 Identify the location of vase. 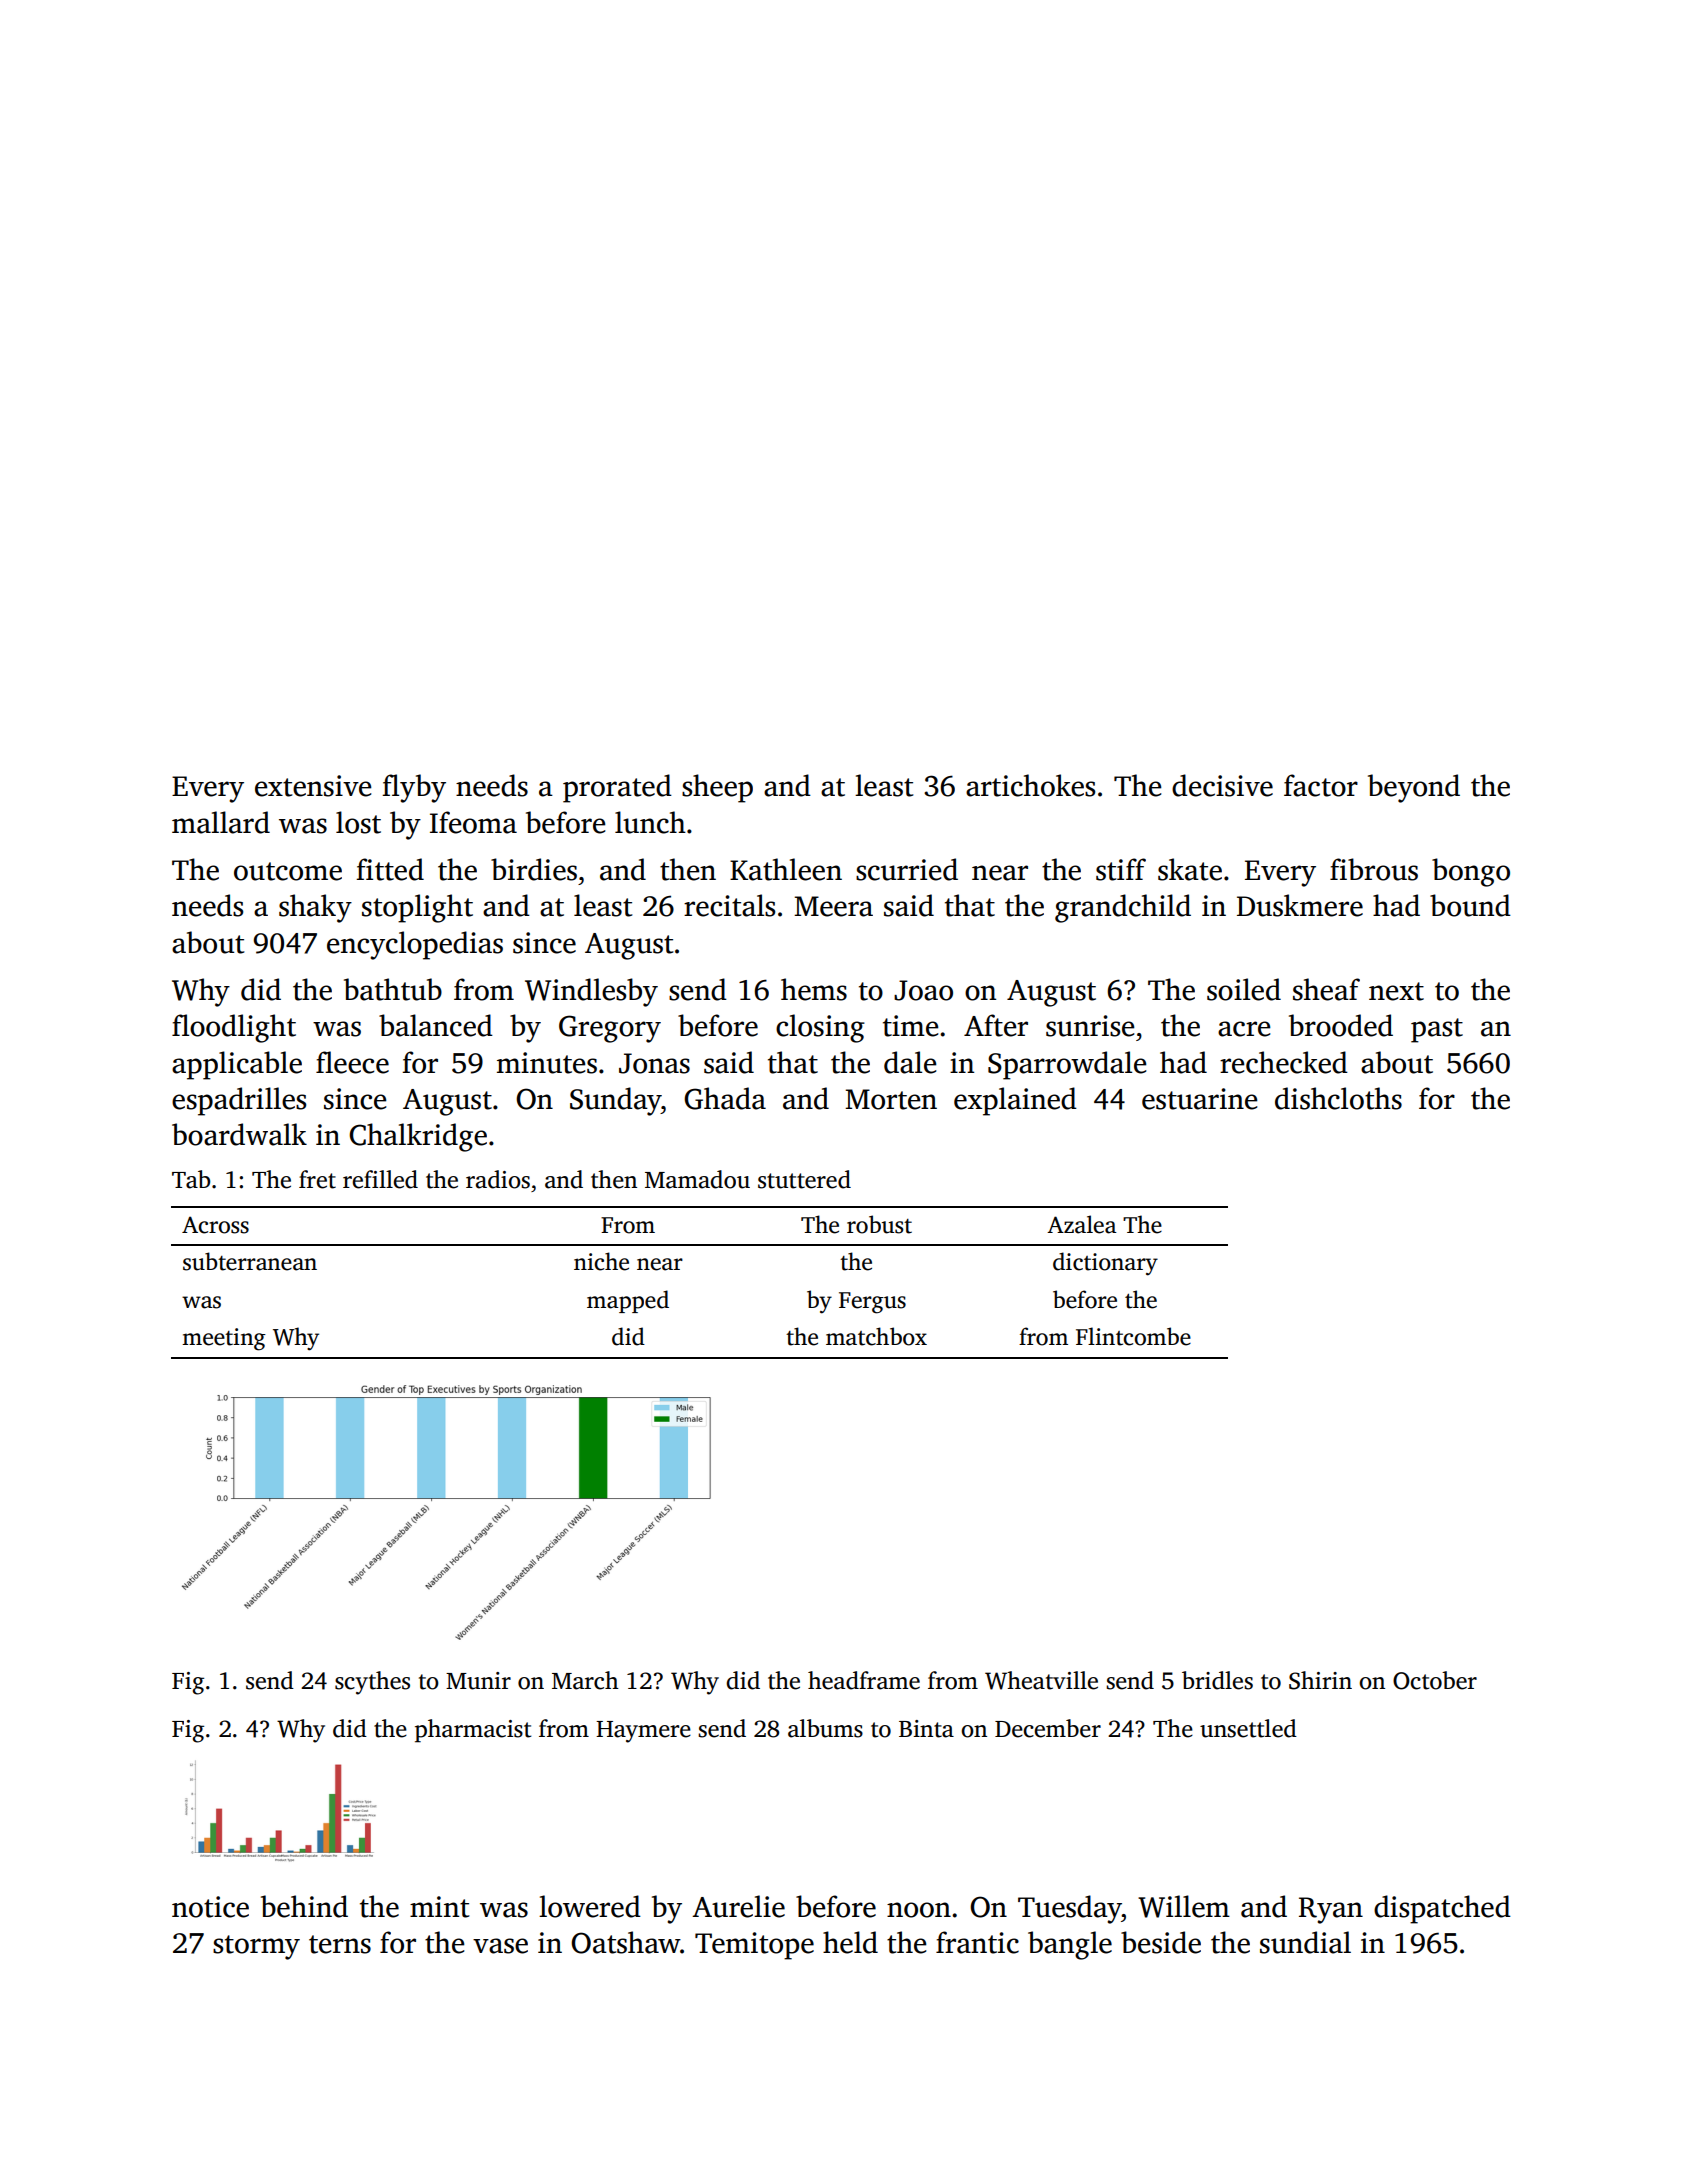
(500, 1946).
